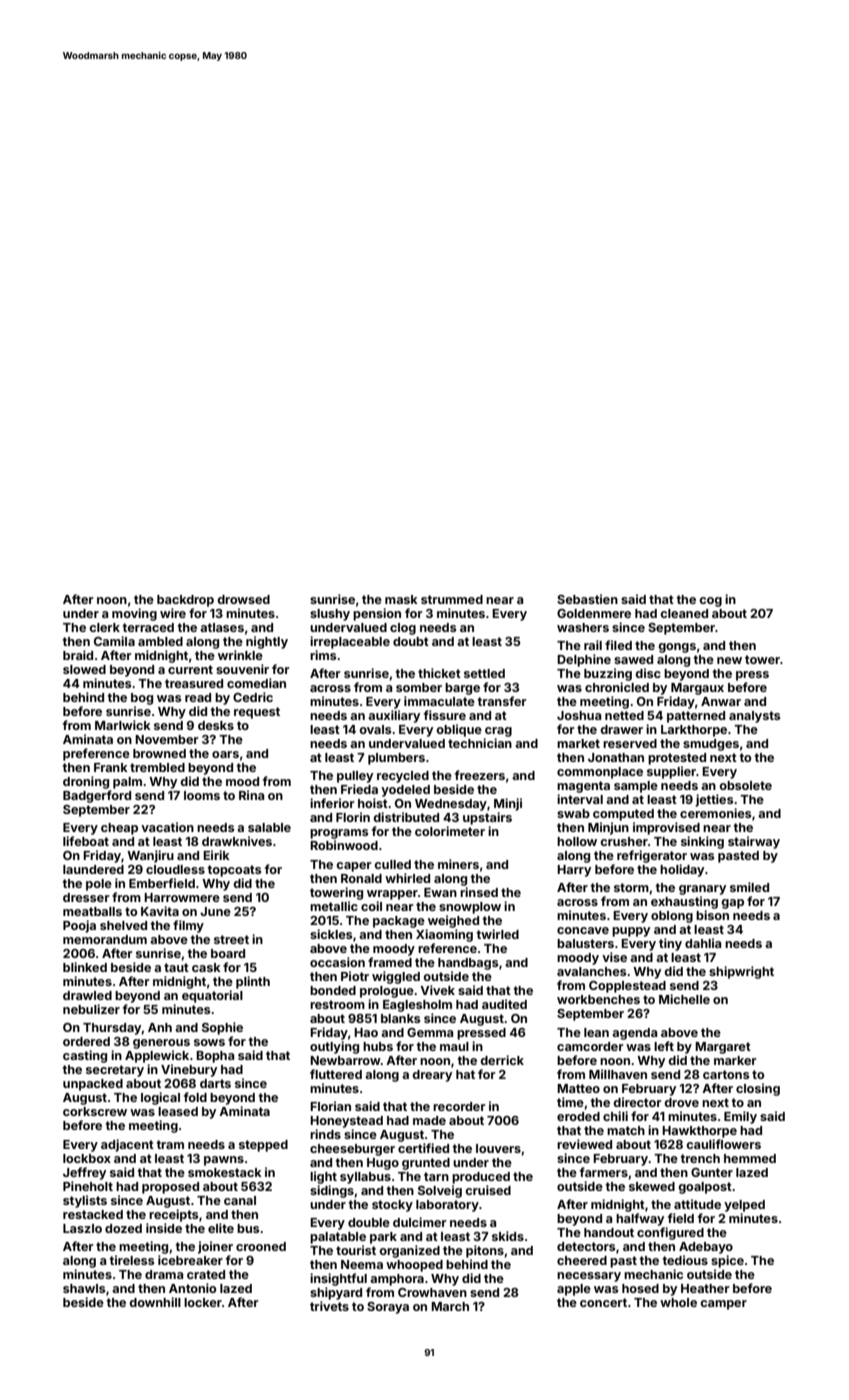  I want to click on snowplow, so click(470, 908).
